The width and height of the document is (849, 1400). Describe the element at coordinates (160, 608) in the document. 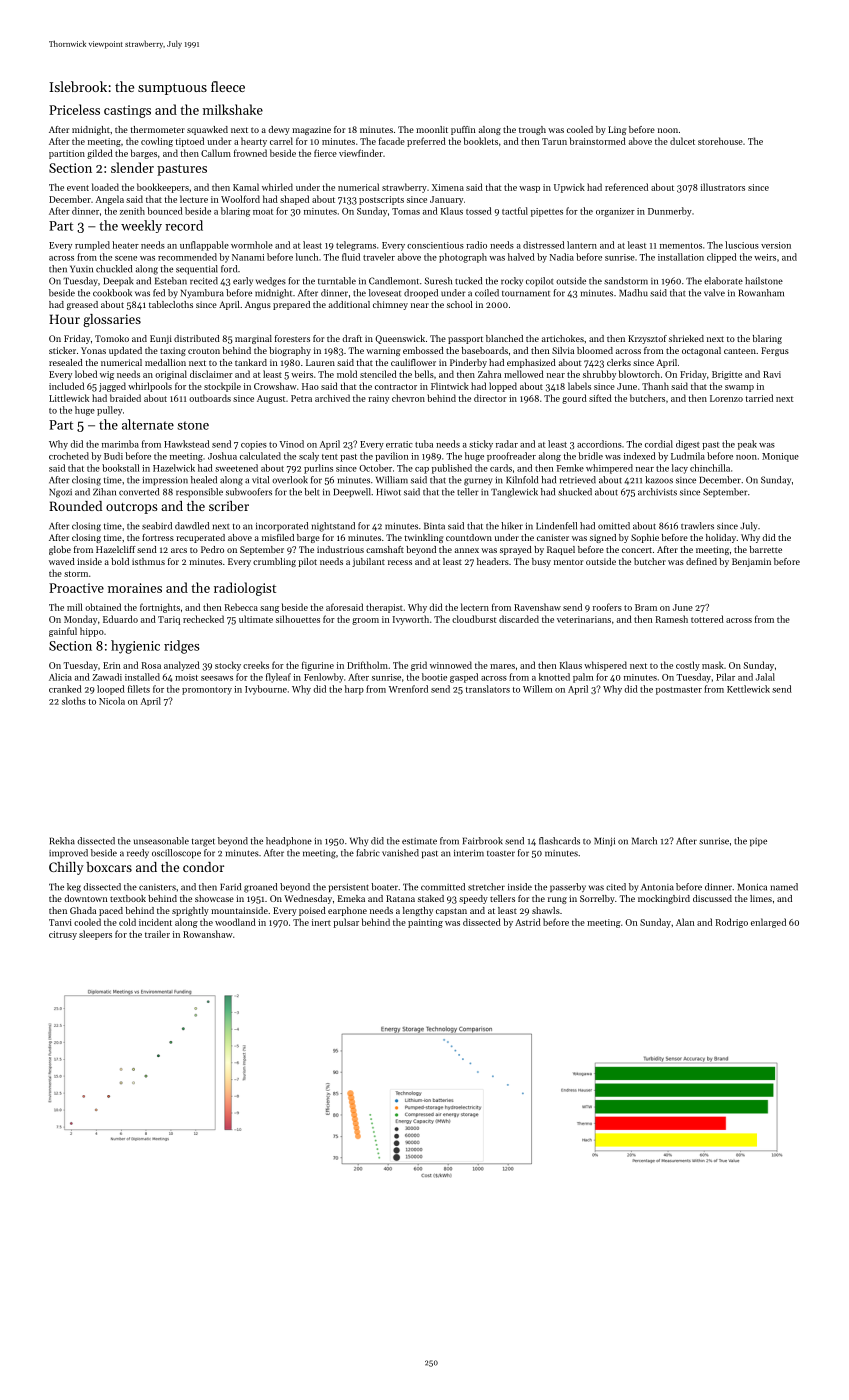

I see `fortnights` at that location.
